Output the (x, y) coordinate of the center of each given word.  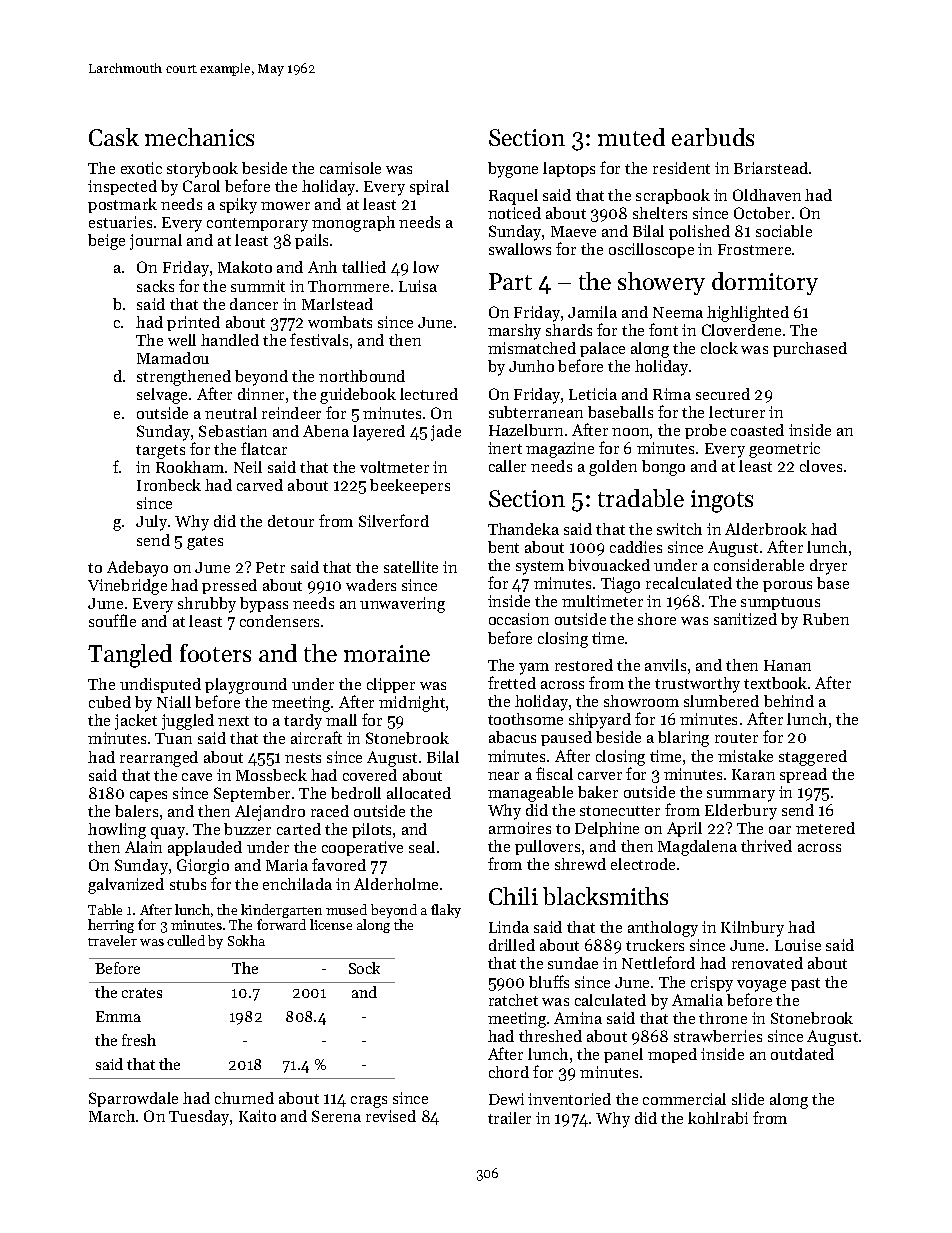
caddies (636, 547)
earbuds (713, 137)
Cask (114, 137)
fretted (512, 682)
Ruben (826, 619)
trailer (509, 1118)
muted (631, 137)
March (112, 1116)
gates (205, 543)
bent (503, 547)
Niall (174, 702)
